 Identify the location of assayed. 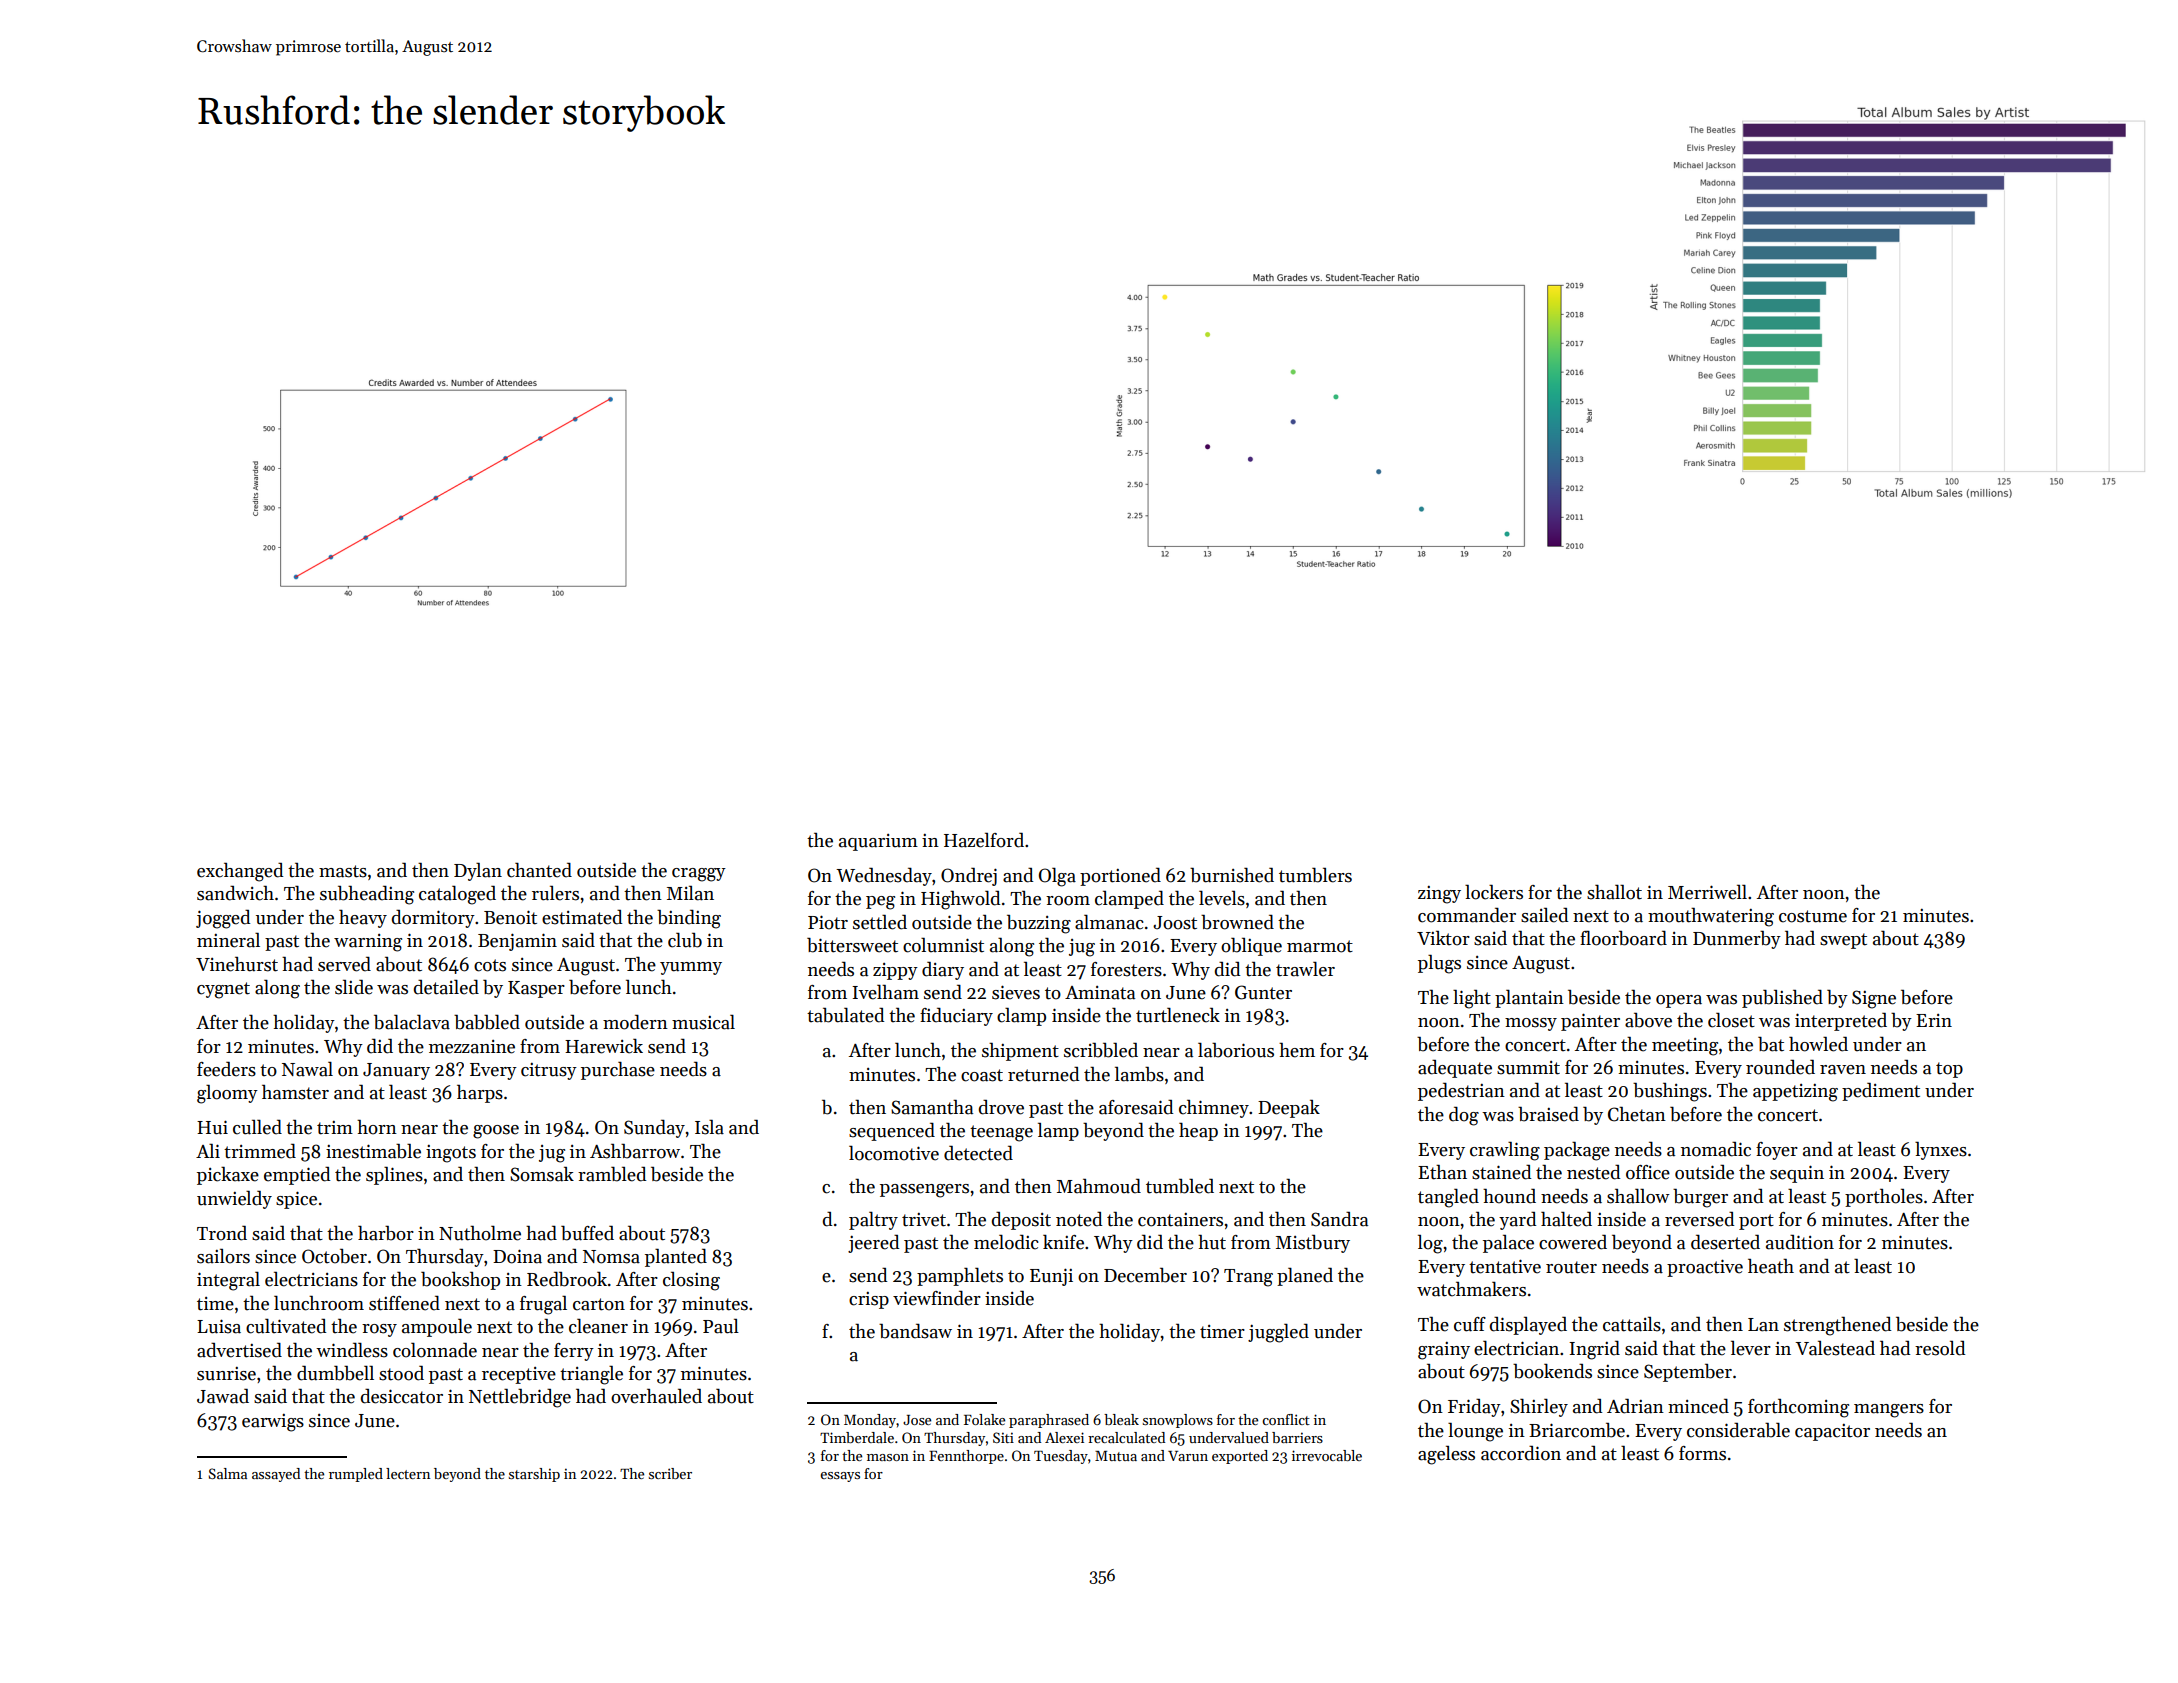
(276, 1475).
